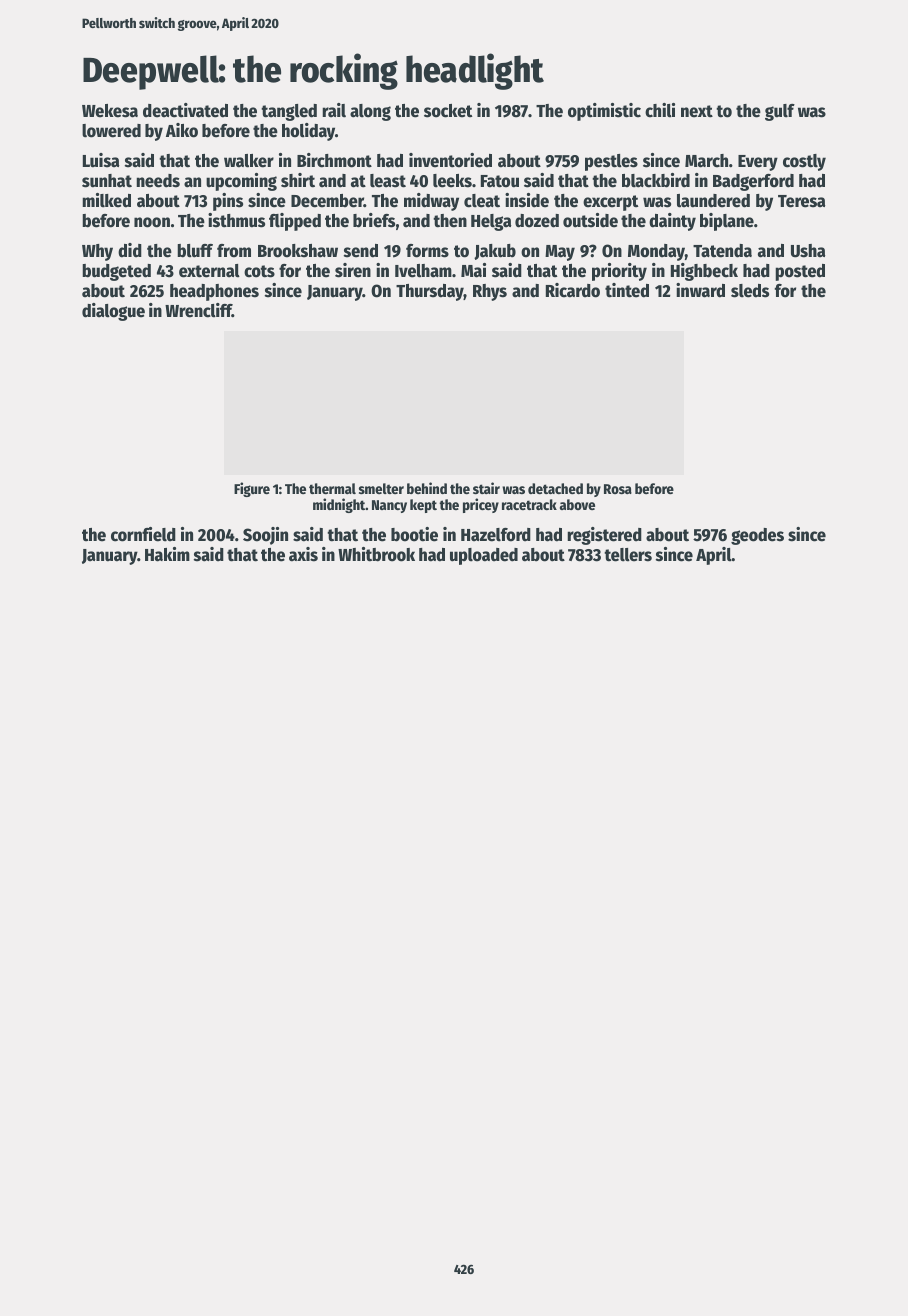  I want to click on budgeted, so click(116, 272).
